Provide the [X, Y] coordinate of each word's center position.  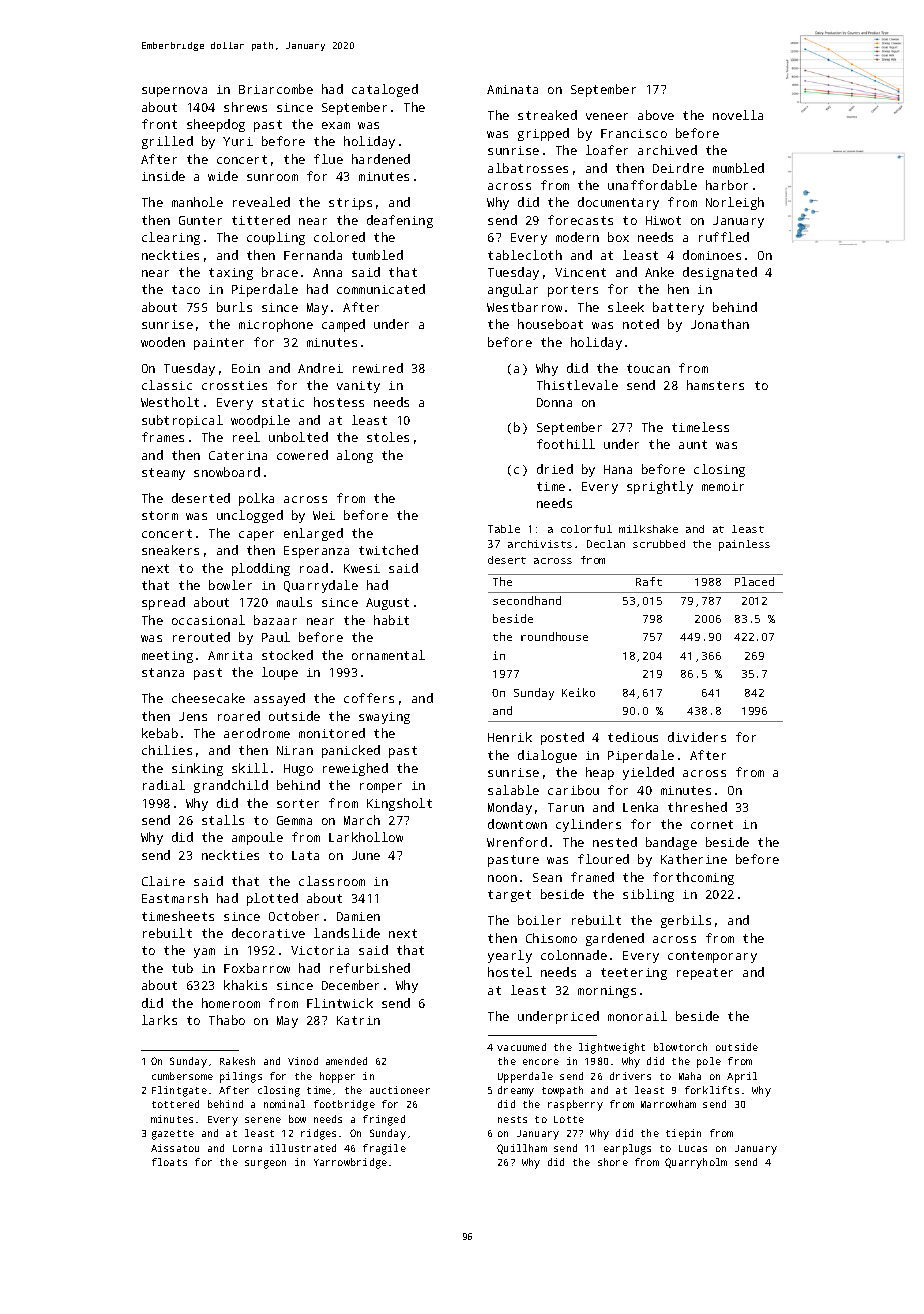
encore [541, 1062]
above [656, 115]
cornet [712, 824]
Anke [659, 272]
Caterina [238, 455]
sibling [648, 895]
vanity [358, 387]
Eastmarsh [175, 898]
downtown [517, 824]
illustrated [303, 1148]
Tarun [566, 807]
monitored [332, 733]
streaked [547, 115]
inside [163, 176]
